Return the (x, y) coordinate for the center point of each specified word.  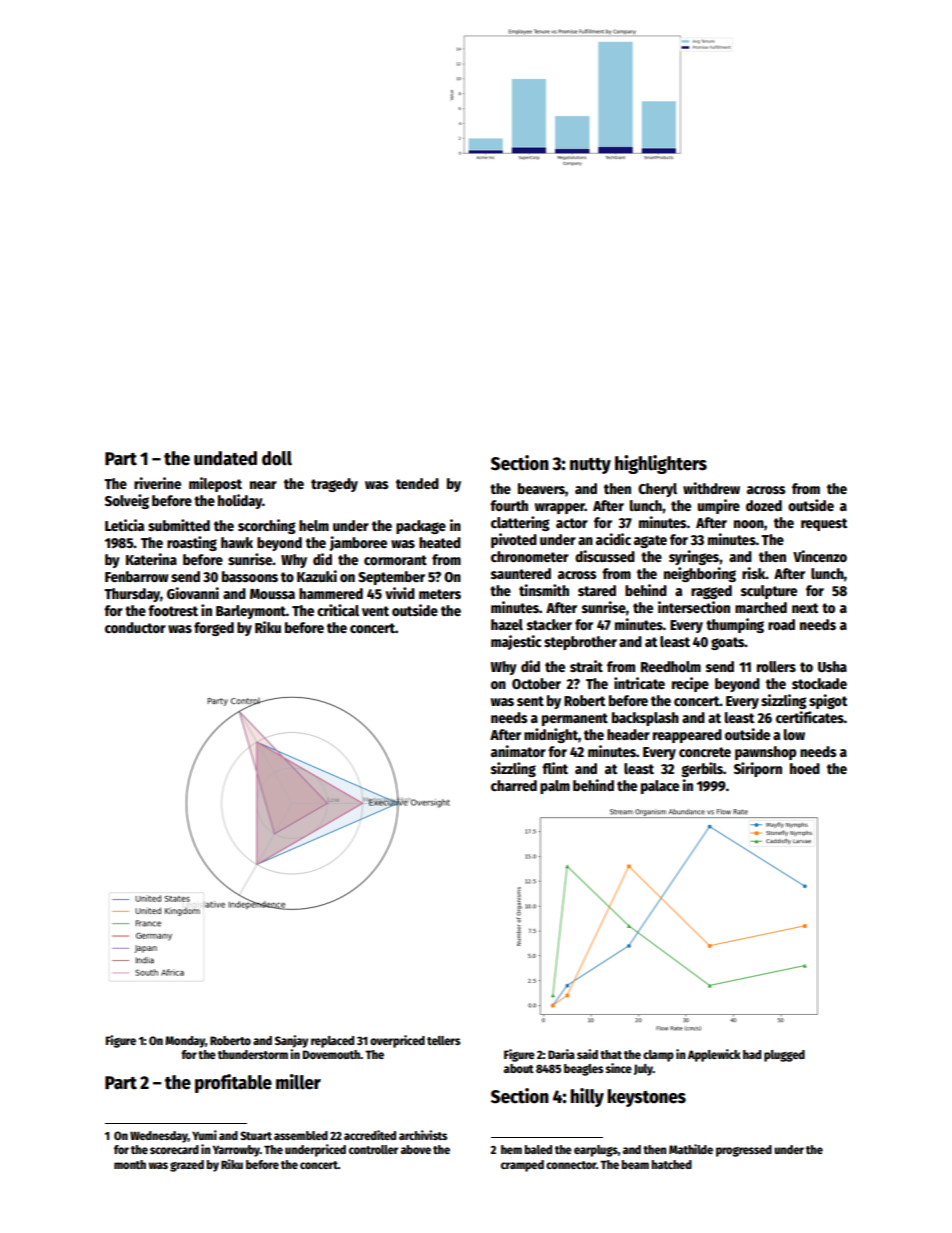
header (628, 734)
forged (214, 629)
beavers (541, 488)
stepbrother (580, 643)
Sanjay (291, 1041)
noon (749, 524)
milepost (215, 484)
